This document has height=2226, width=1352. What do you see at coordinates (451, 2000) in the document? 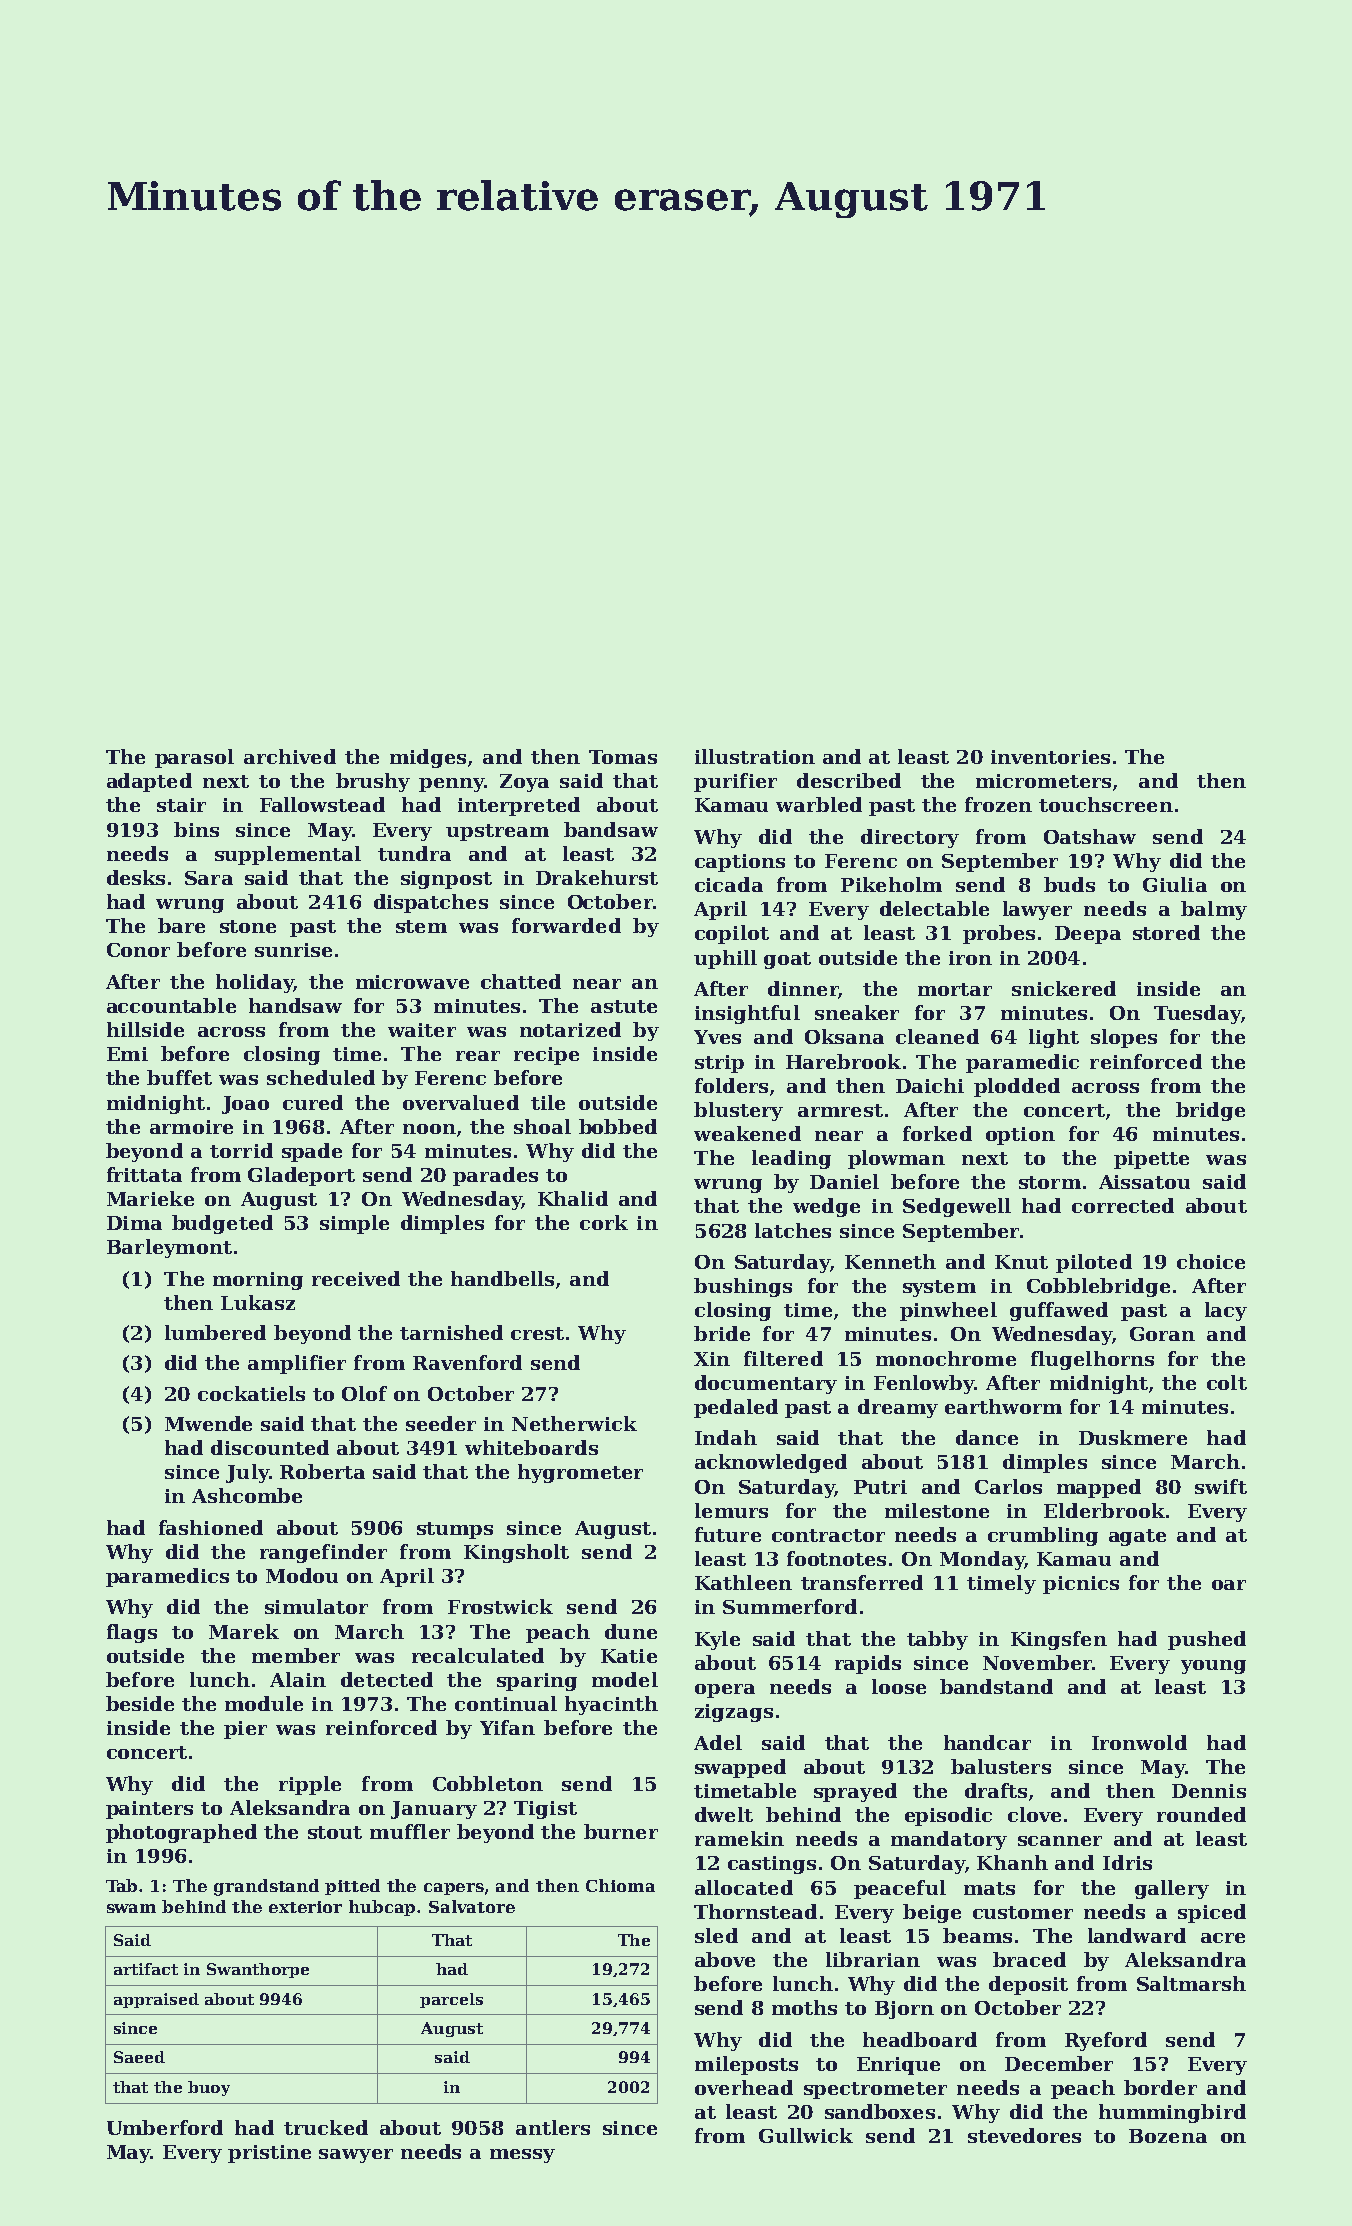
I see `parcels` at bounding box center [451, 2000].
